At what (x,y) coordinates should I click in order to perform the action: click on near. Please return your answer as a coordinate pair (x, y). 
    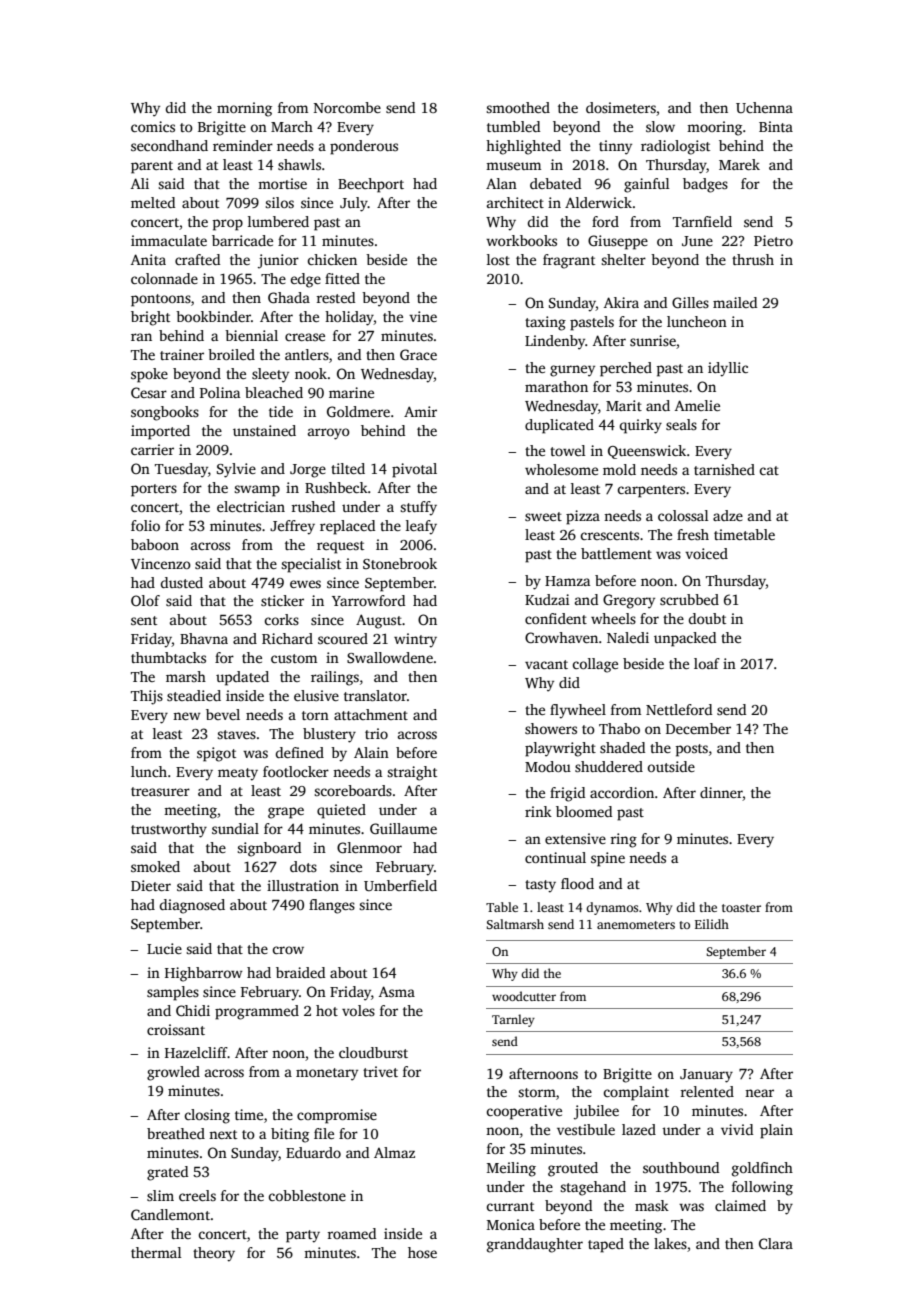
    Looking at the image, I should click on (759, 1093).
